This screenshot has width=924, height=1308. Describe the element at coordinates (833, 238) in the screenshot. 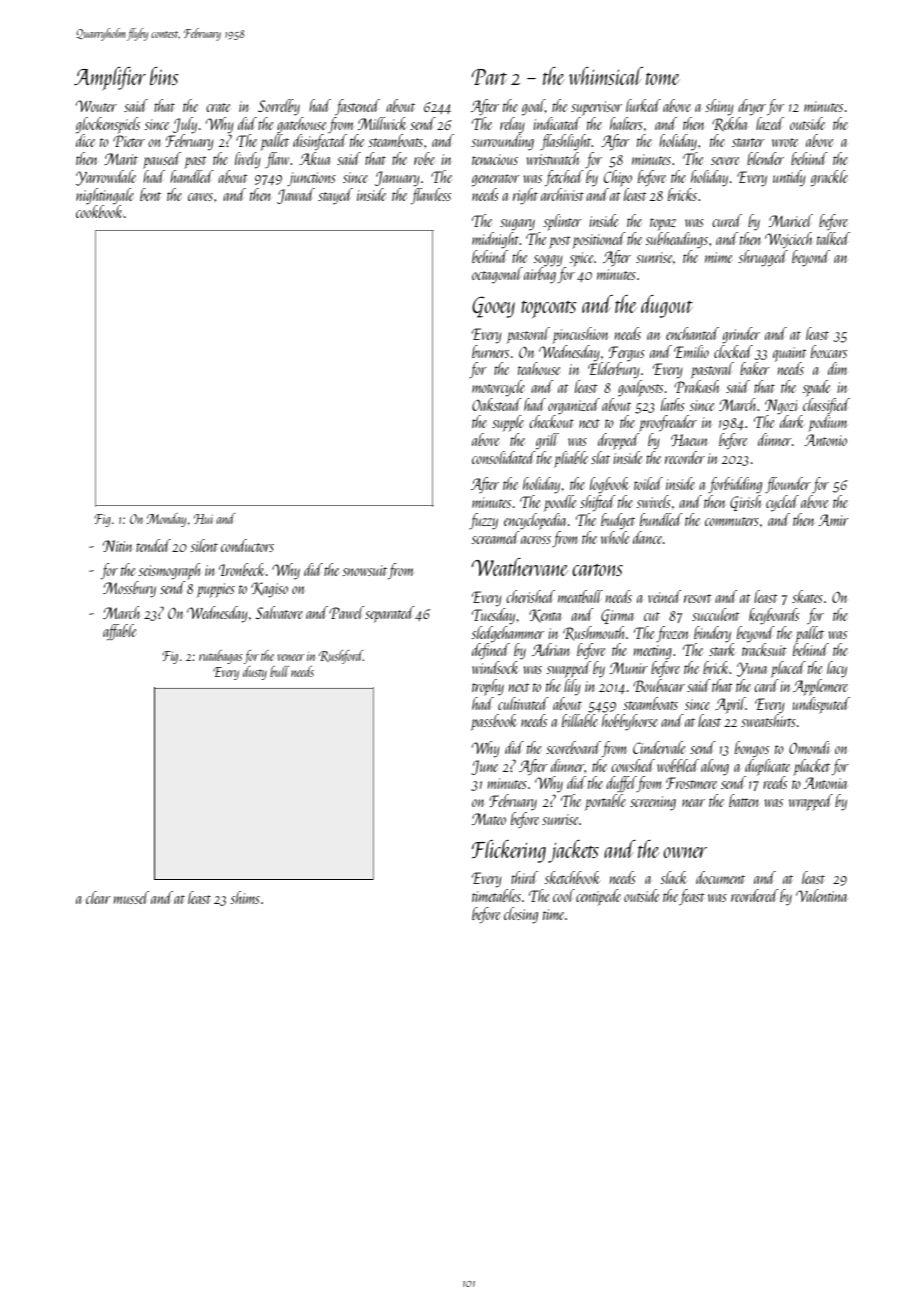

I see `talked` at that location.
